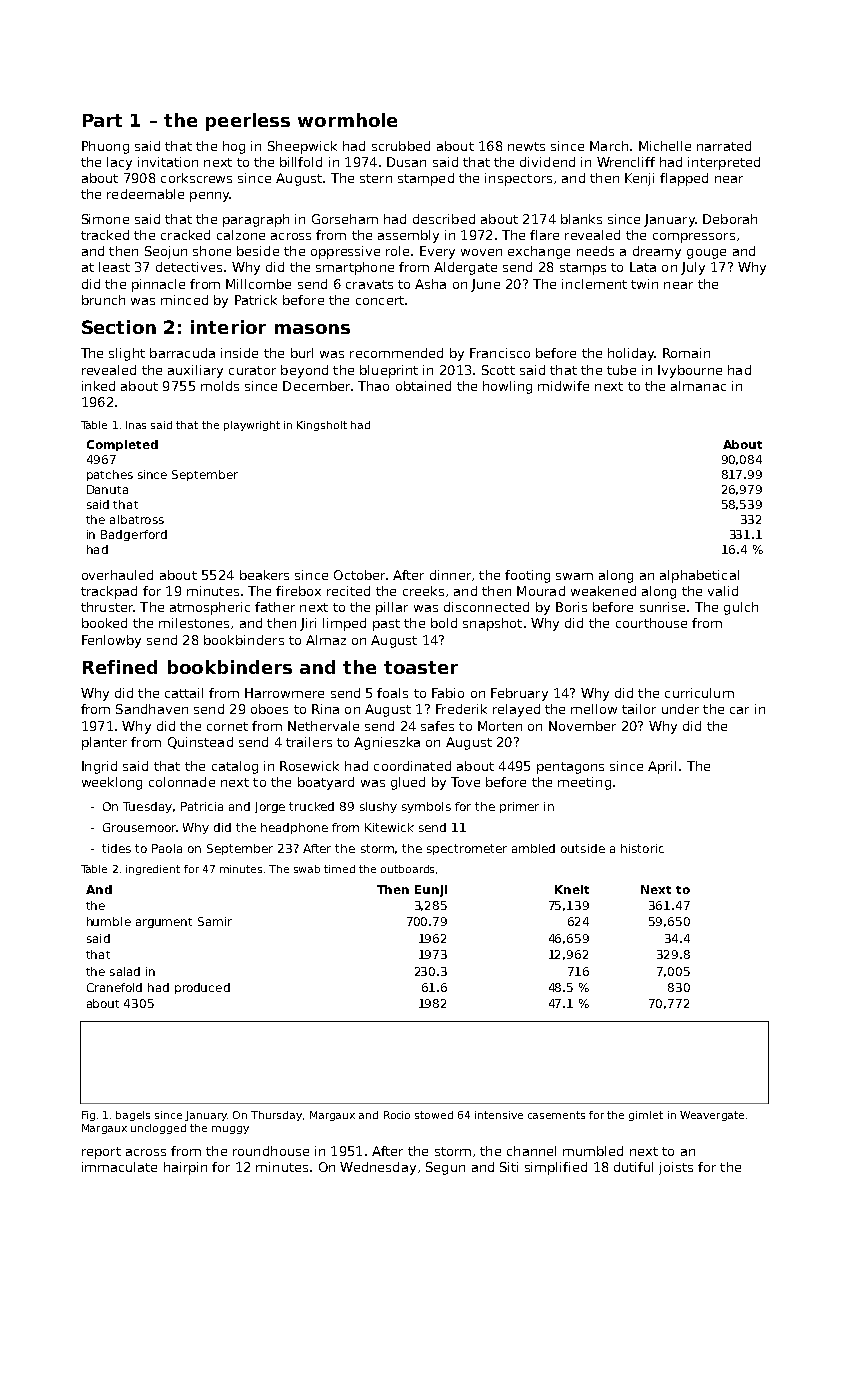 This image has height=1400, width=849. I want to click on immaculate, so click(119, 1167).
